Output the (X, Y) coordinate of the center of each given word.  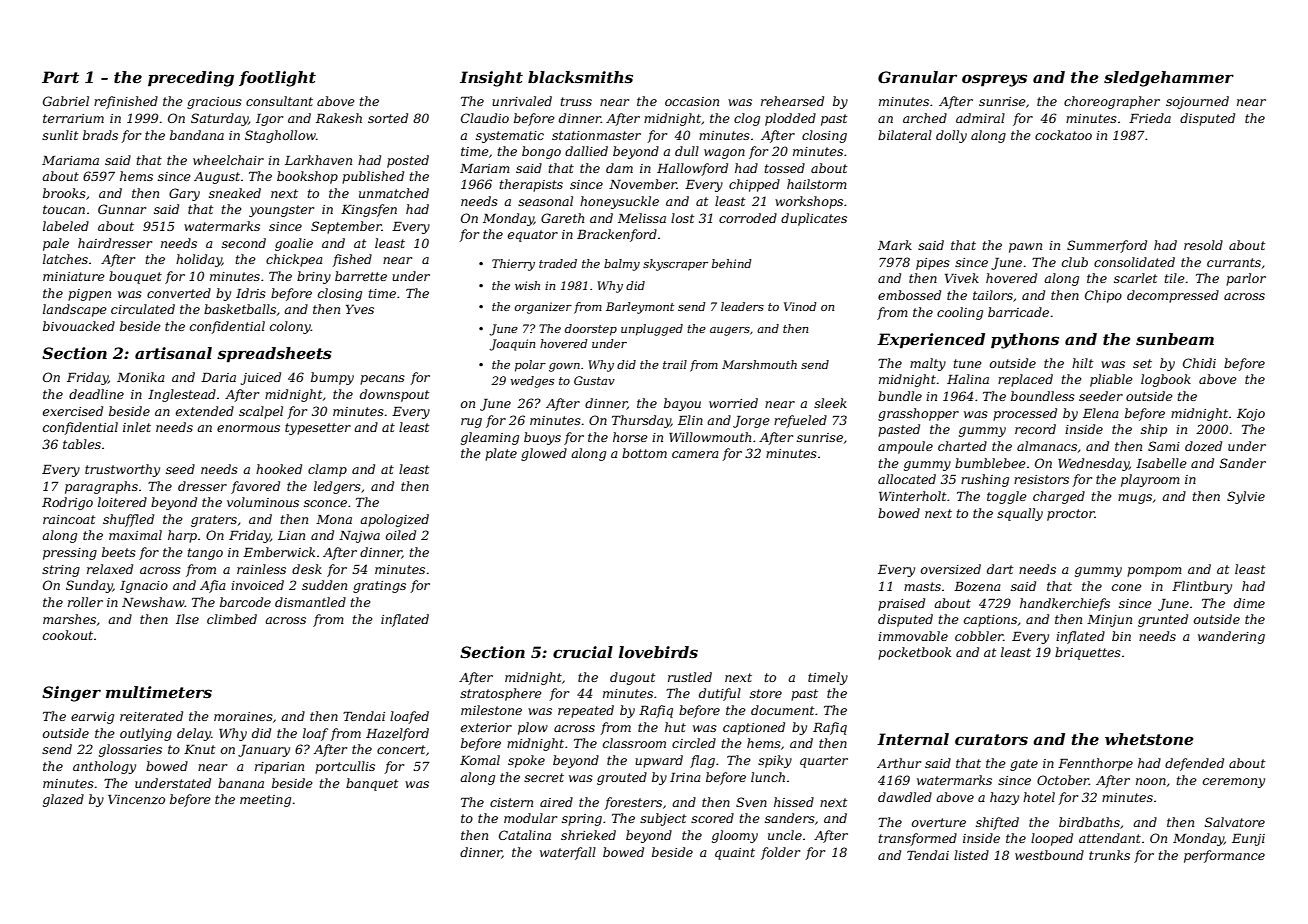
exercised (73, 411)
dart (1000, 569)
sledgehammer (1169, 79)
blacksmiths (580, 77)
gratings (379, 587)
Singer (71, 694)
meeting (265, 801)
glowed (544, 454)
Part (60, 77)
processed (1025, 414)
